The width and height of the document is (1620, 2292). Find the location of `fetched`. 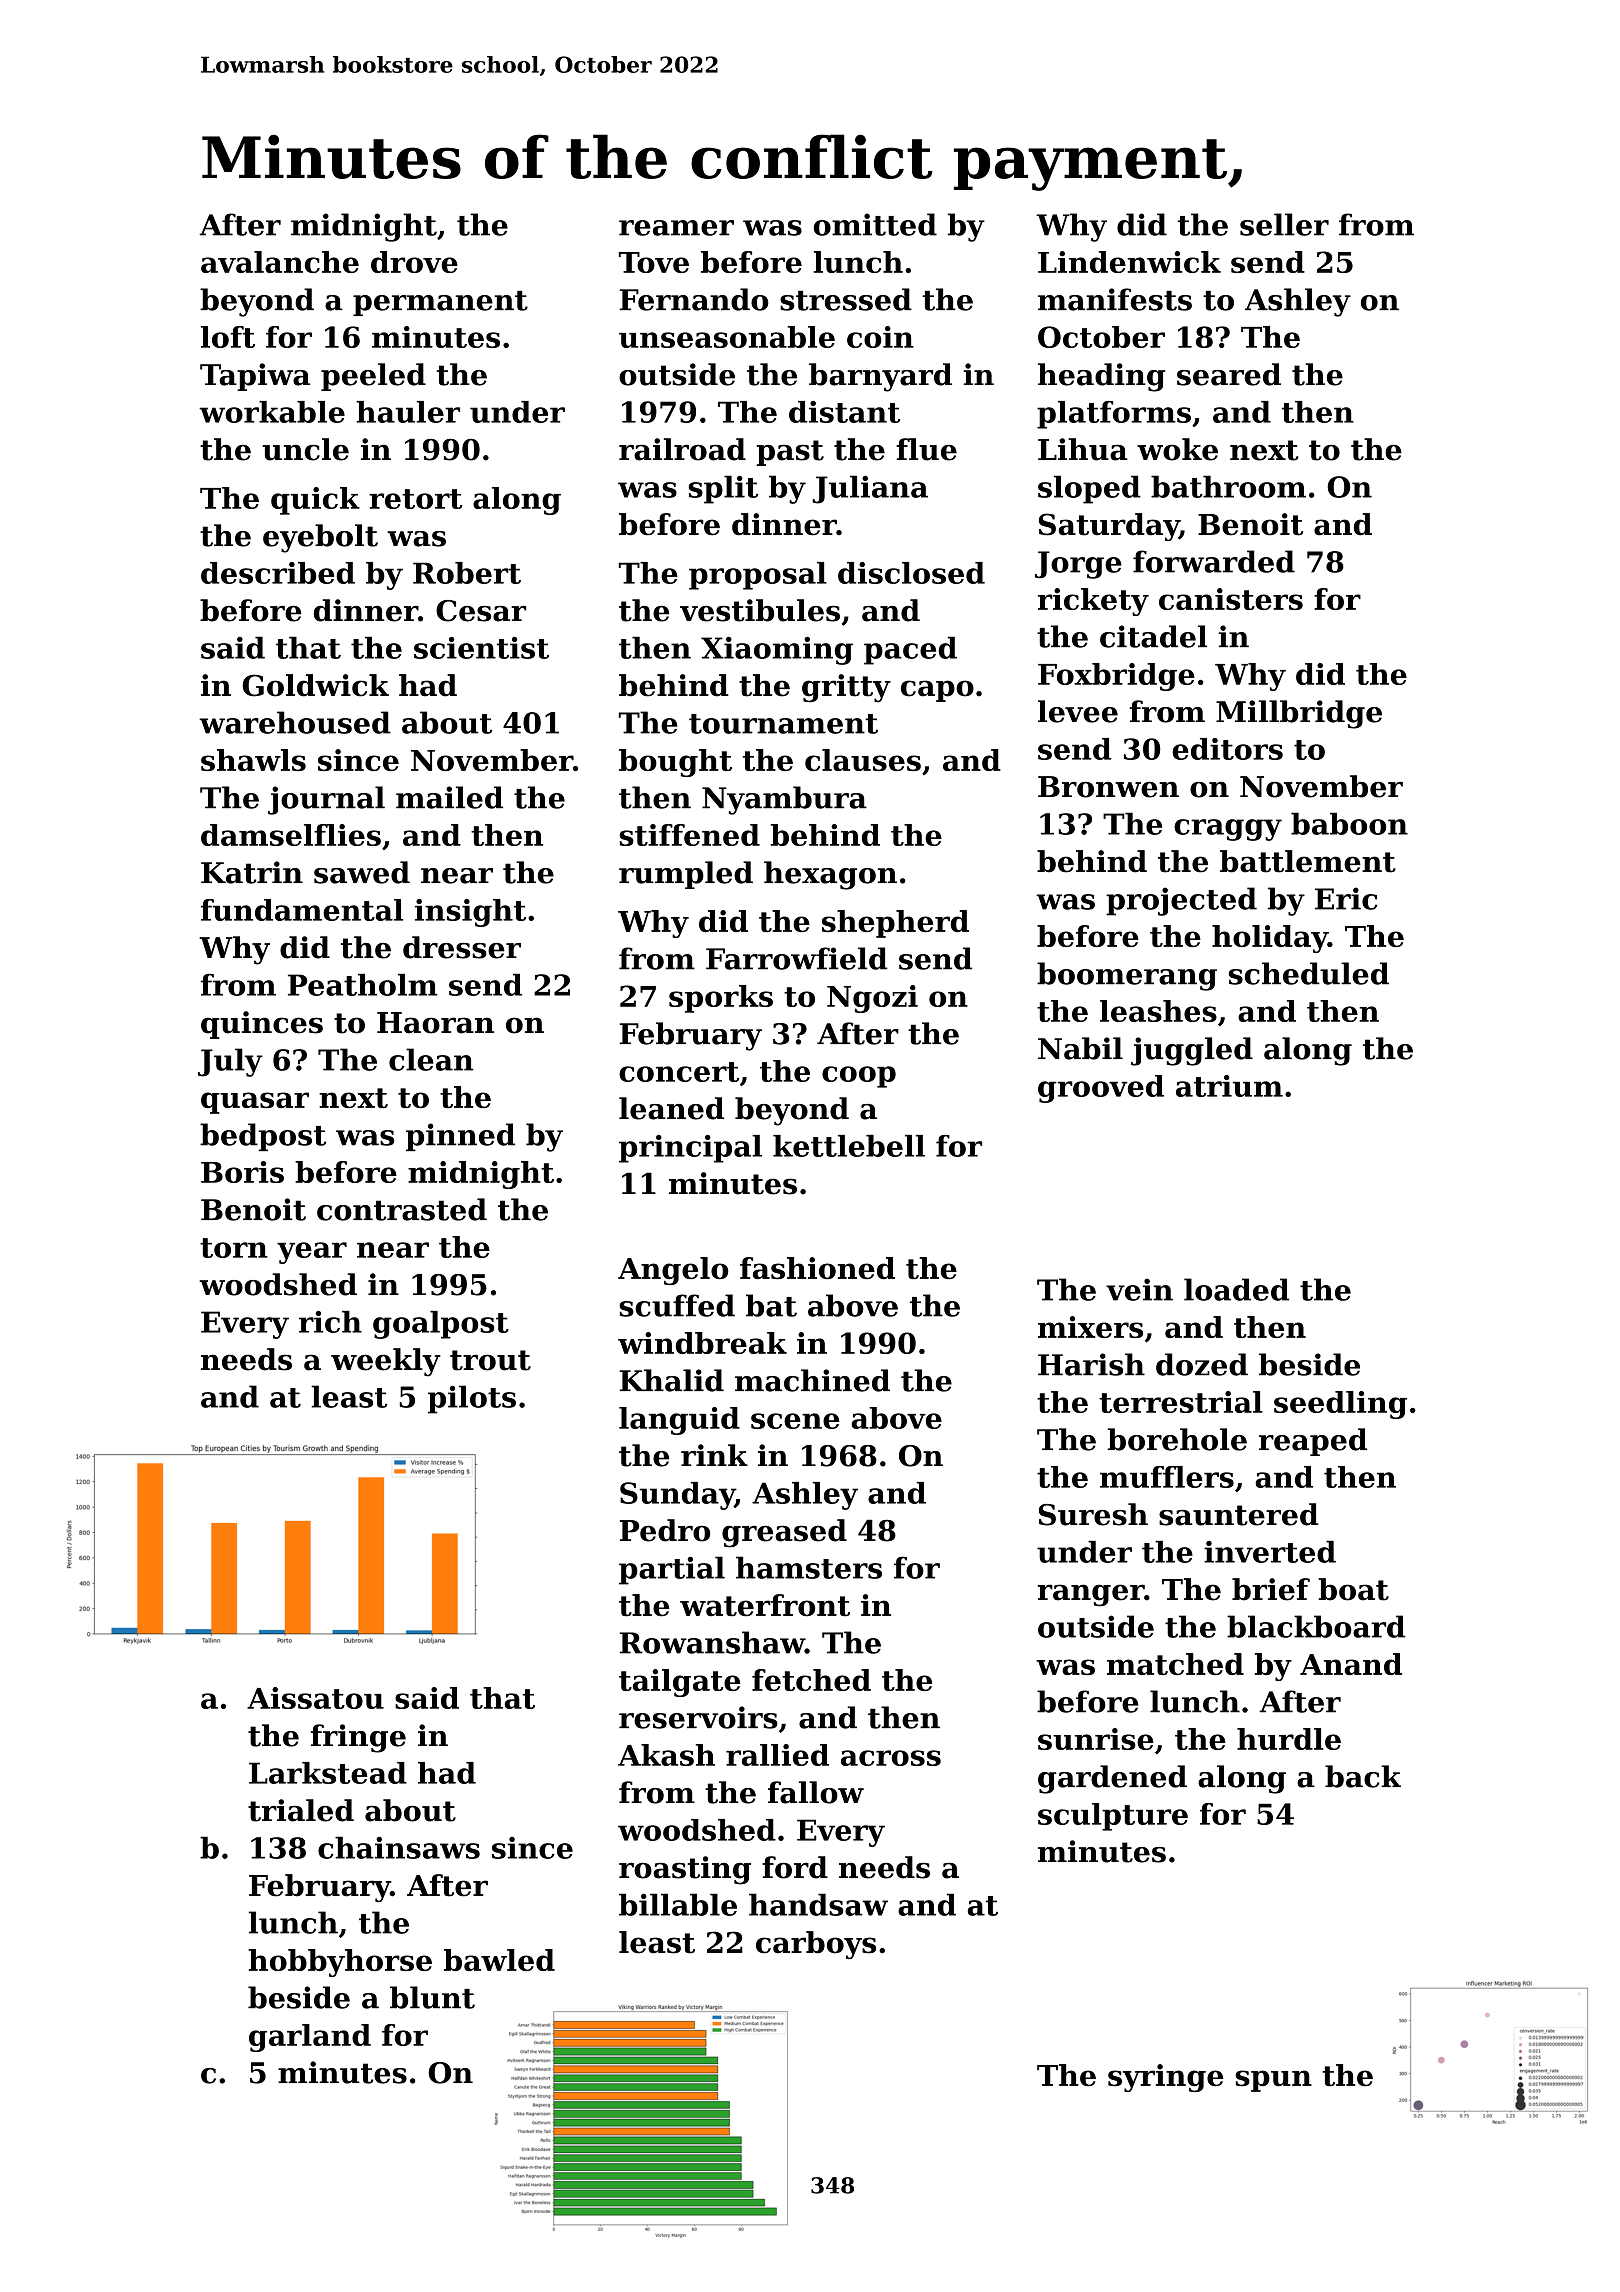

fetched is located at coordinates (811, 1680).
